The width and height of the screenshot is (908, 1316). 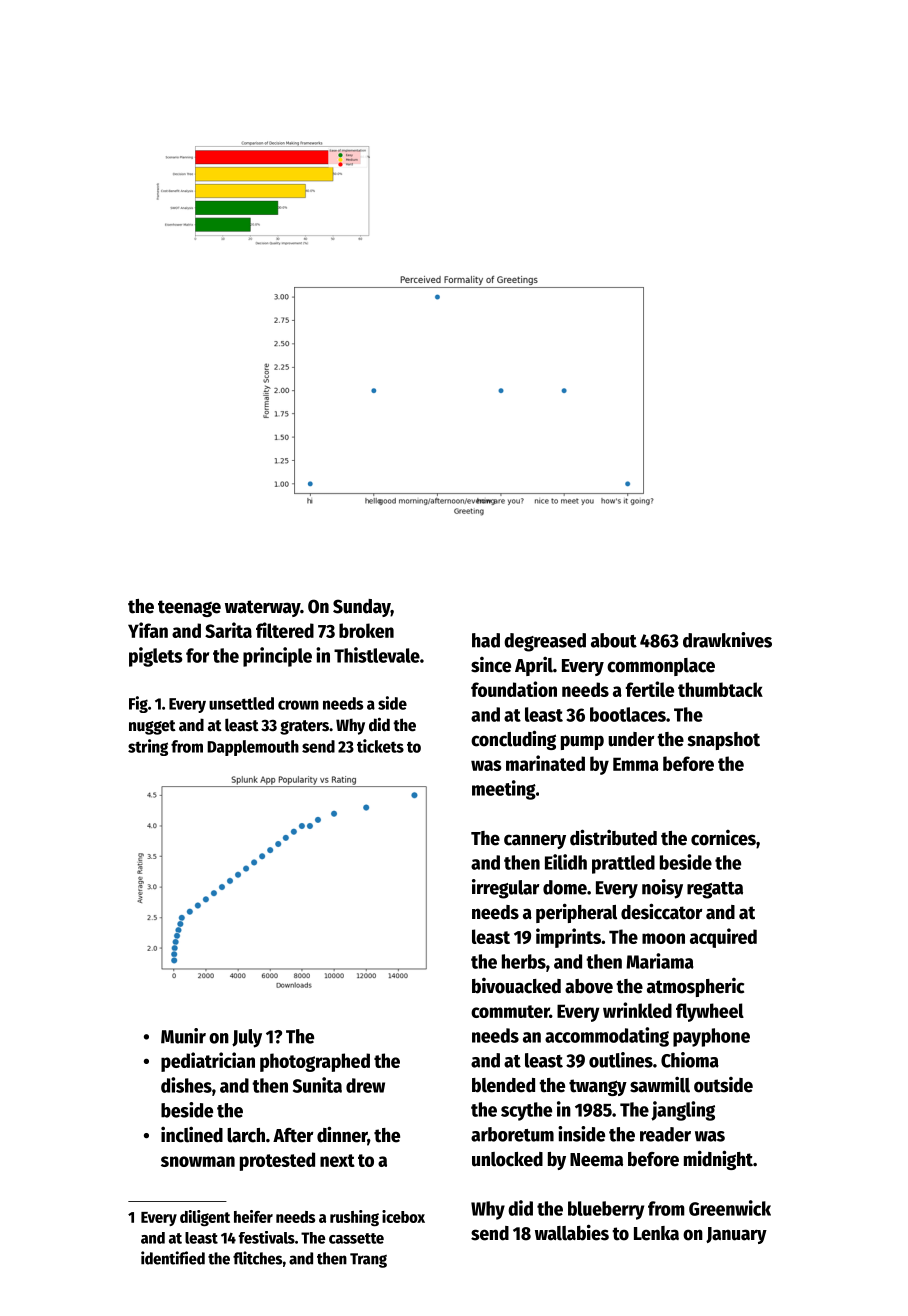 I want to click on identified, so click(x=173, y=1258).
